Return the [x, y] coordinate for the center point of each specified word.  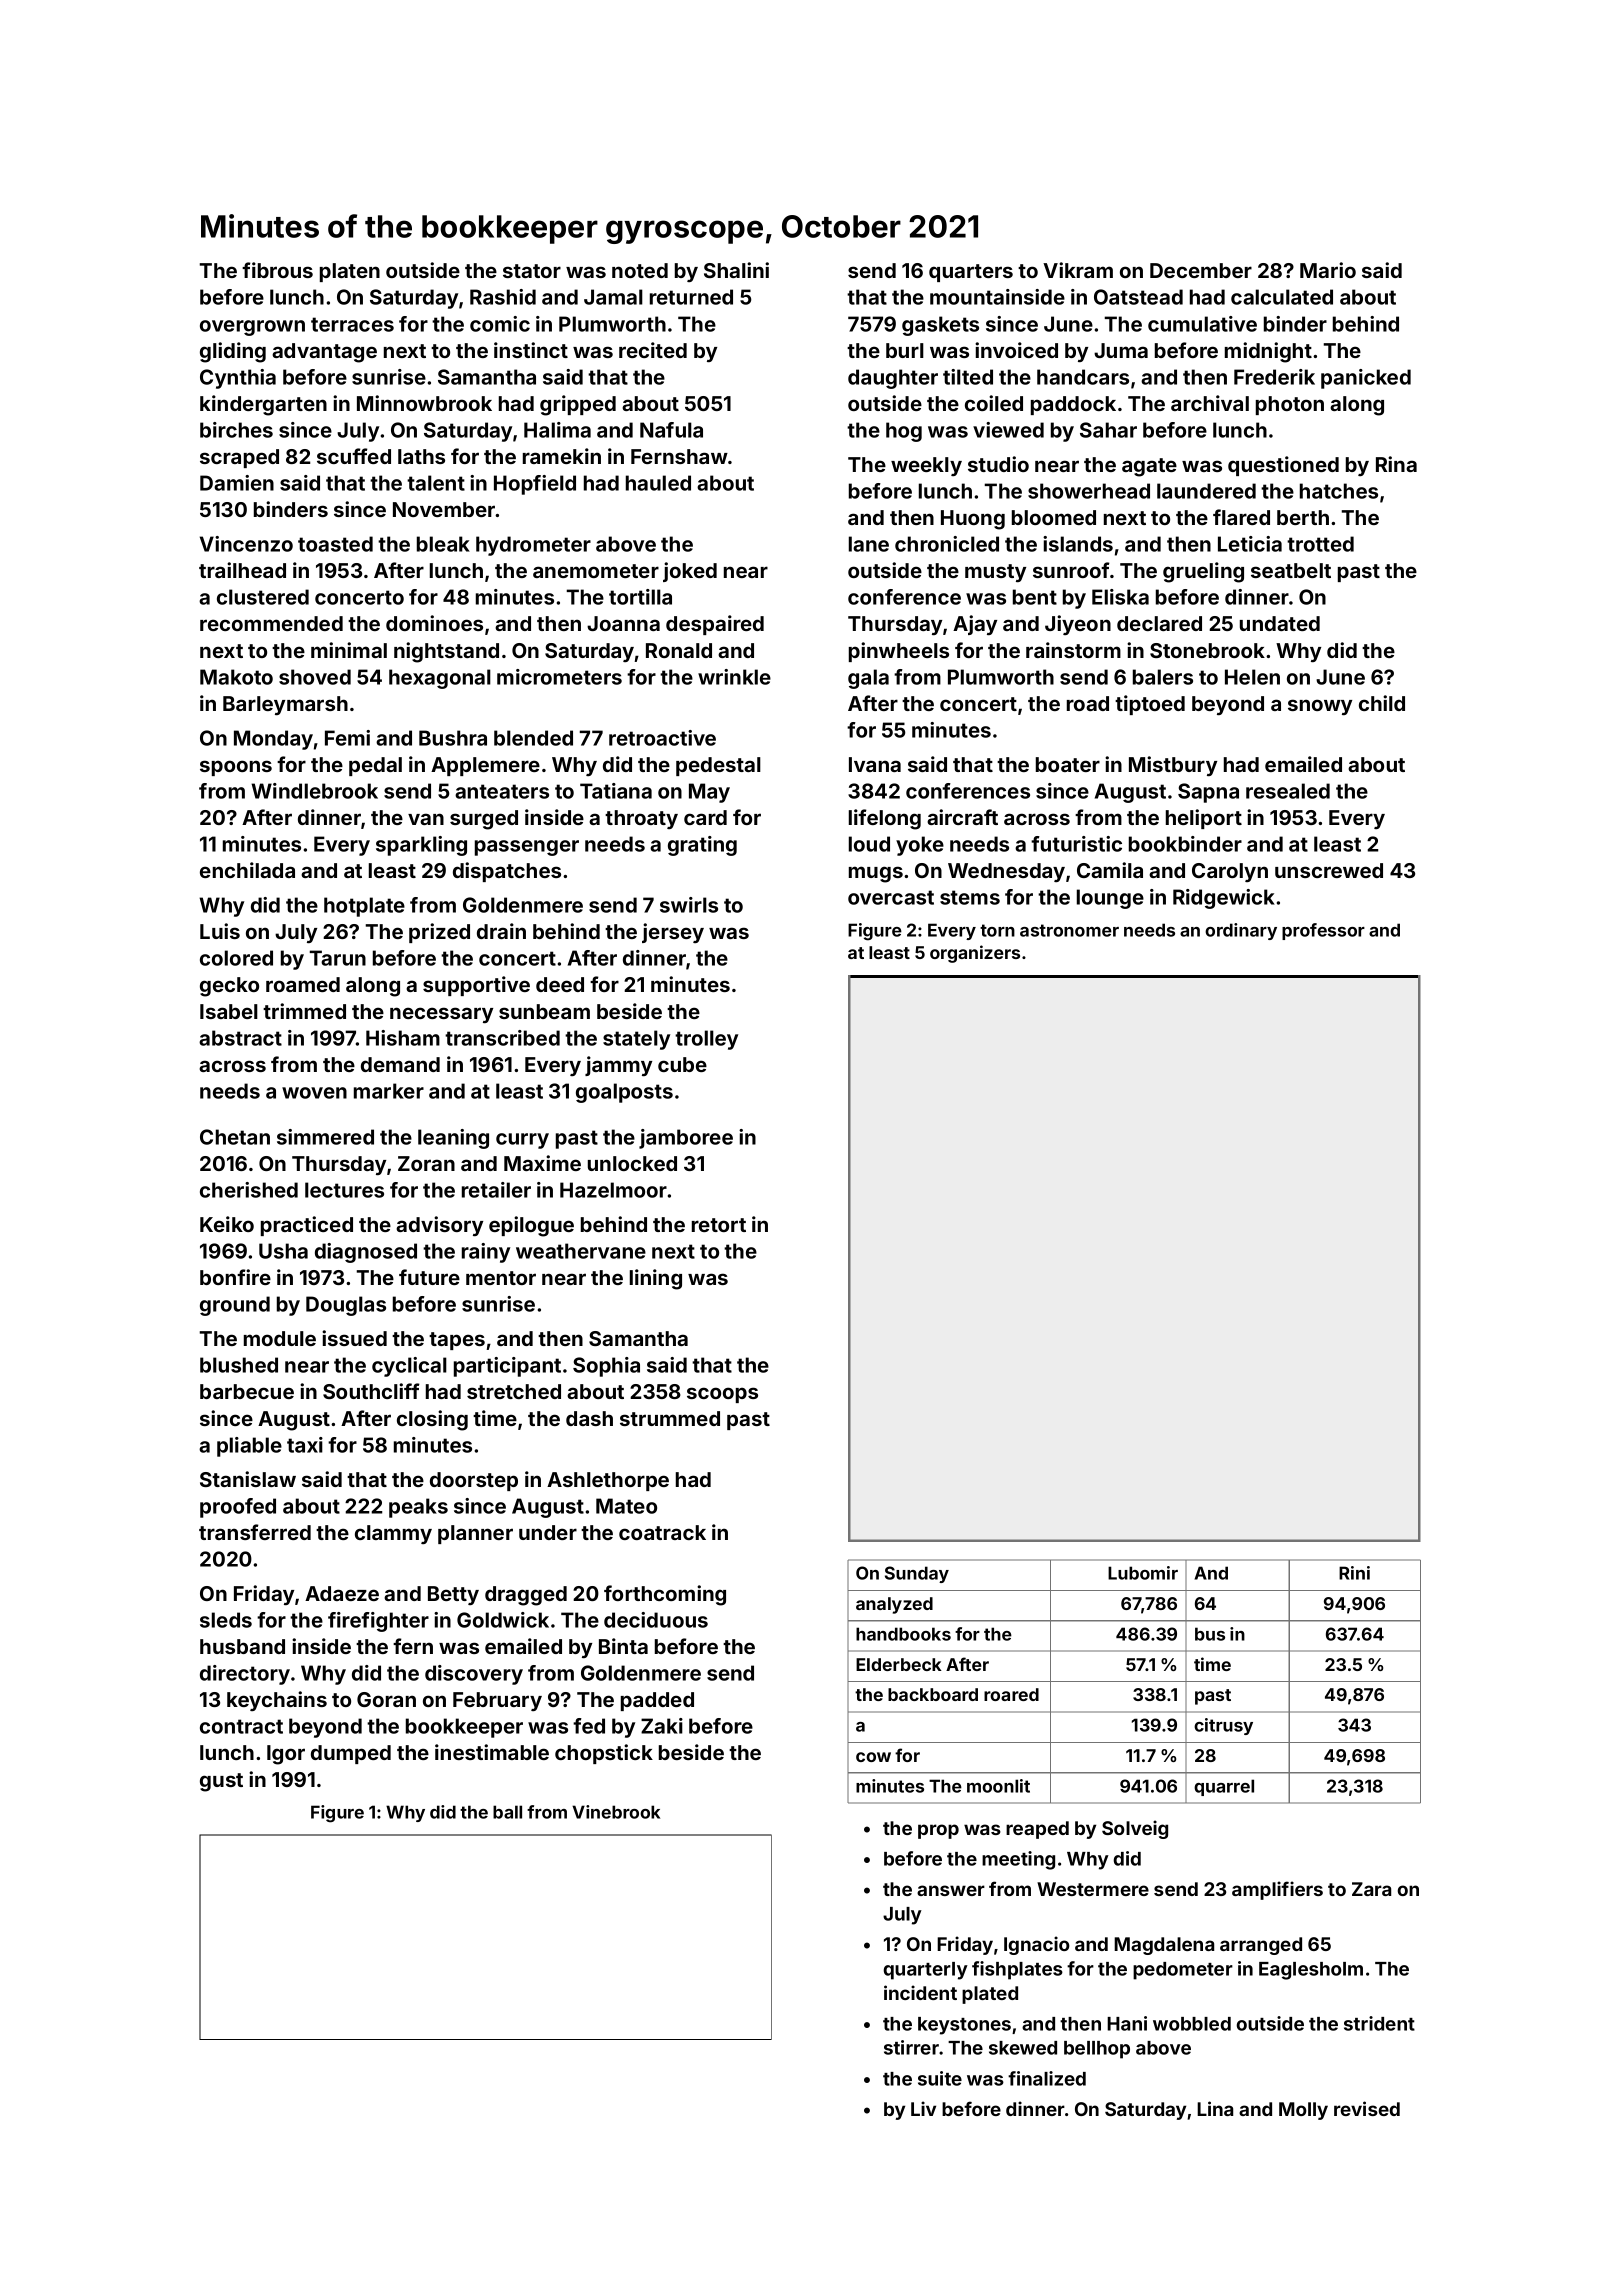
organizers [975, 954]
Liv [923, 2108]
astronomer [1069, 930]
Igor [286, 1755]
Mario [1328, 270]
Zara [1371, 1889]
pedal [375, 766]
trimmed [304, 1011]
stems [970, 897]
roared [1011, 1694]
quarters [971, 273]
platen [350, 272]
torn [997, 930]
